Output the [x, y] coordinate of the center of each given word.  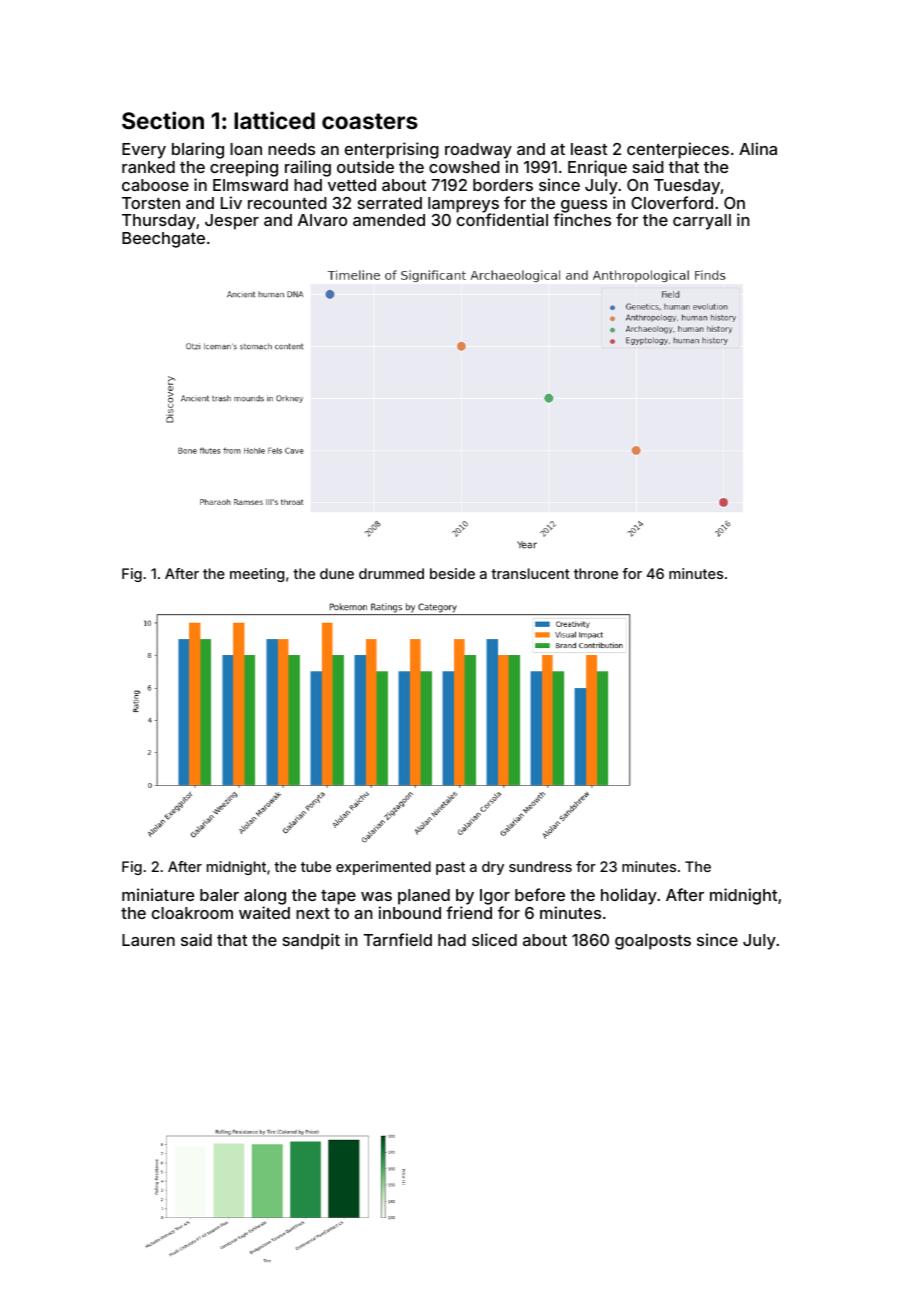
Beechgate [163, 240]
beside [452, 573]
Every [144, 151]
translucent [530, 573]
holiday [629, 896]
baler [219, 895]
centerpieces [678, 150]
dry [493, 868]
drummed [391, 573]
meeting [257, 575]
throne [596, 573]
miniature [158, 894]
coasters [370, 121]
